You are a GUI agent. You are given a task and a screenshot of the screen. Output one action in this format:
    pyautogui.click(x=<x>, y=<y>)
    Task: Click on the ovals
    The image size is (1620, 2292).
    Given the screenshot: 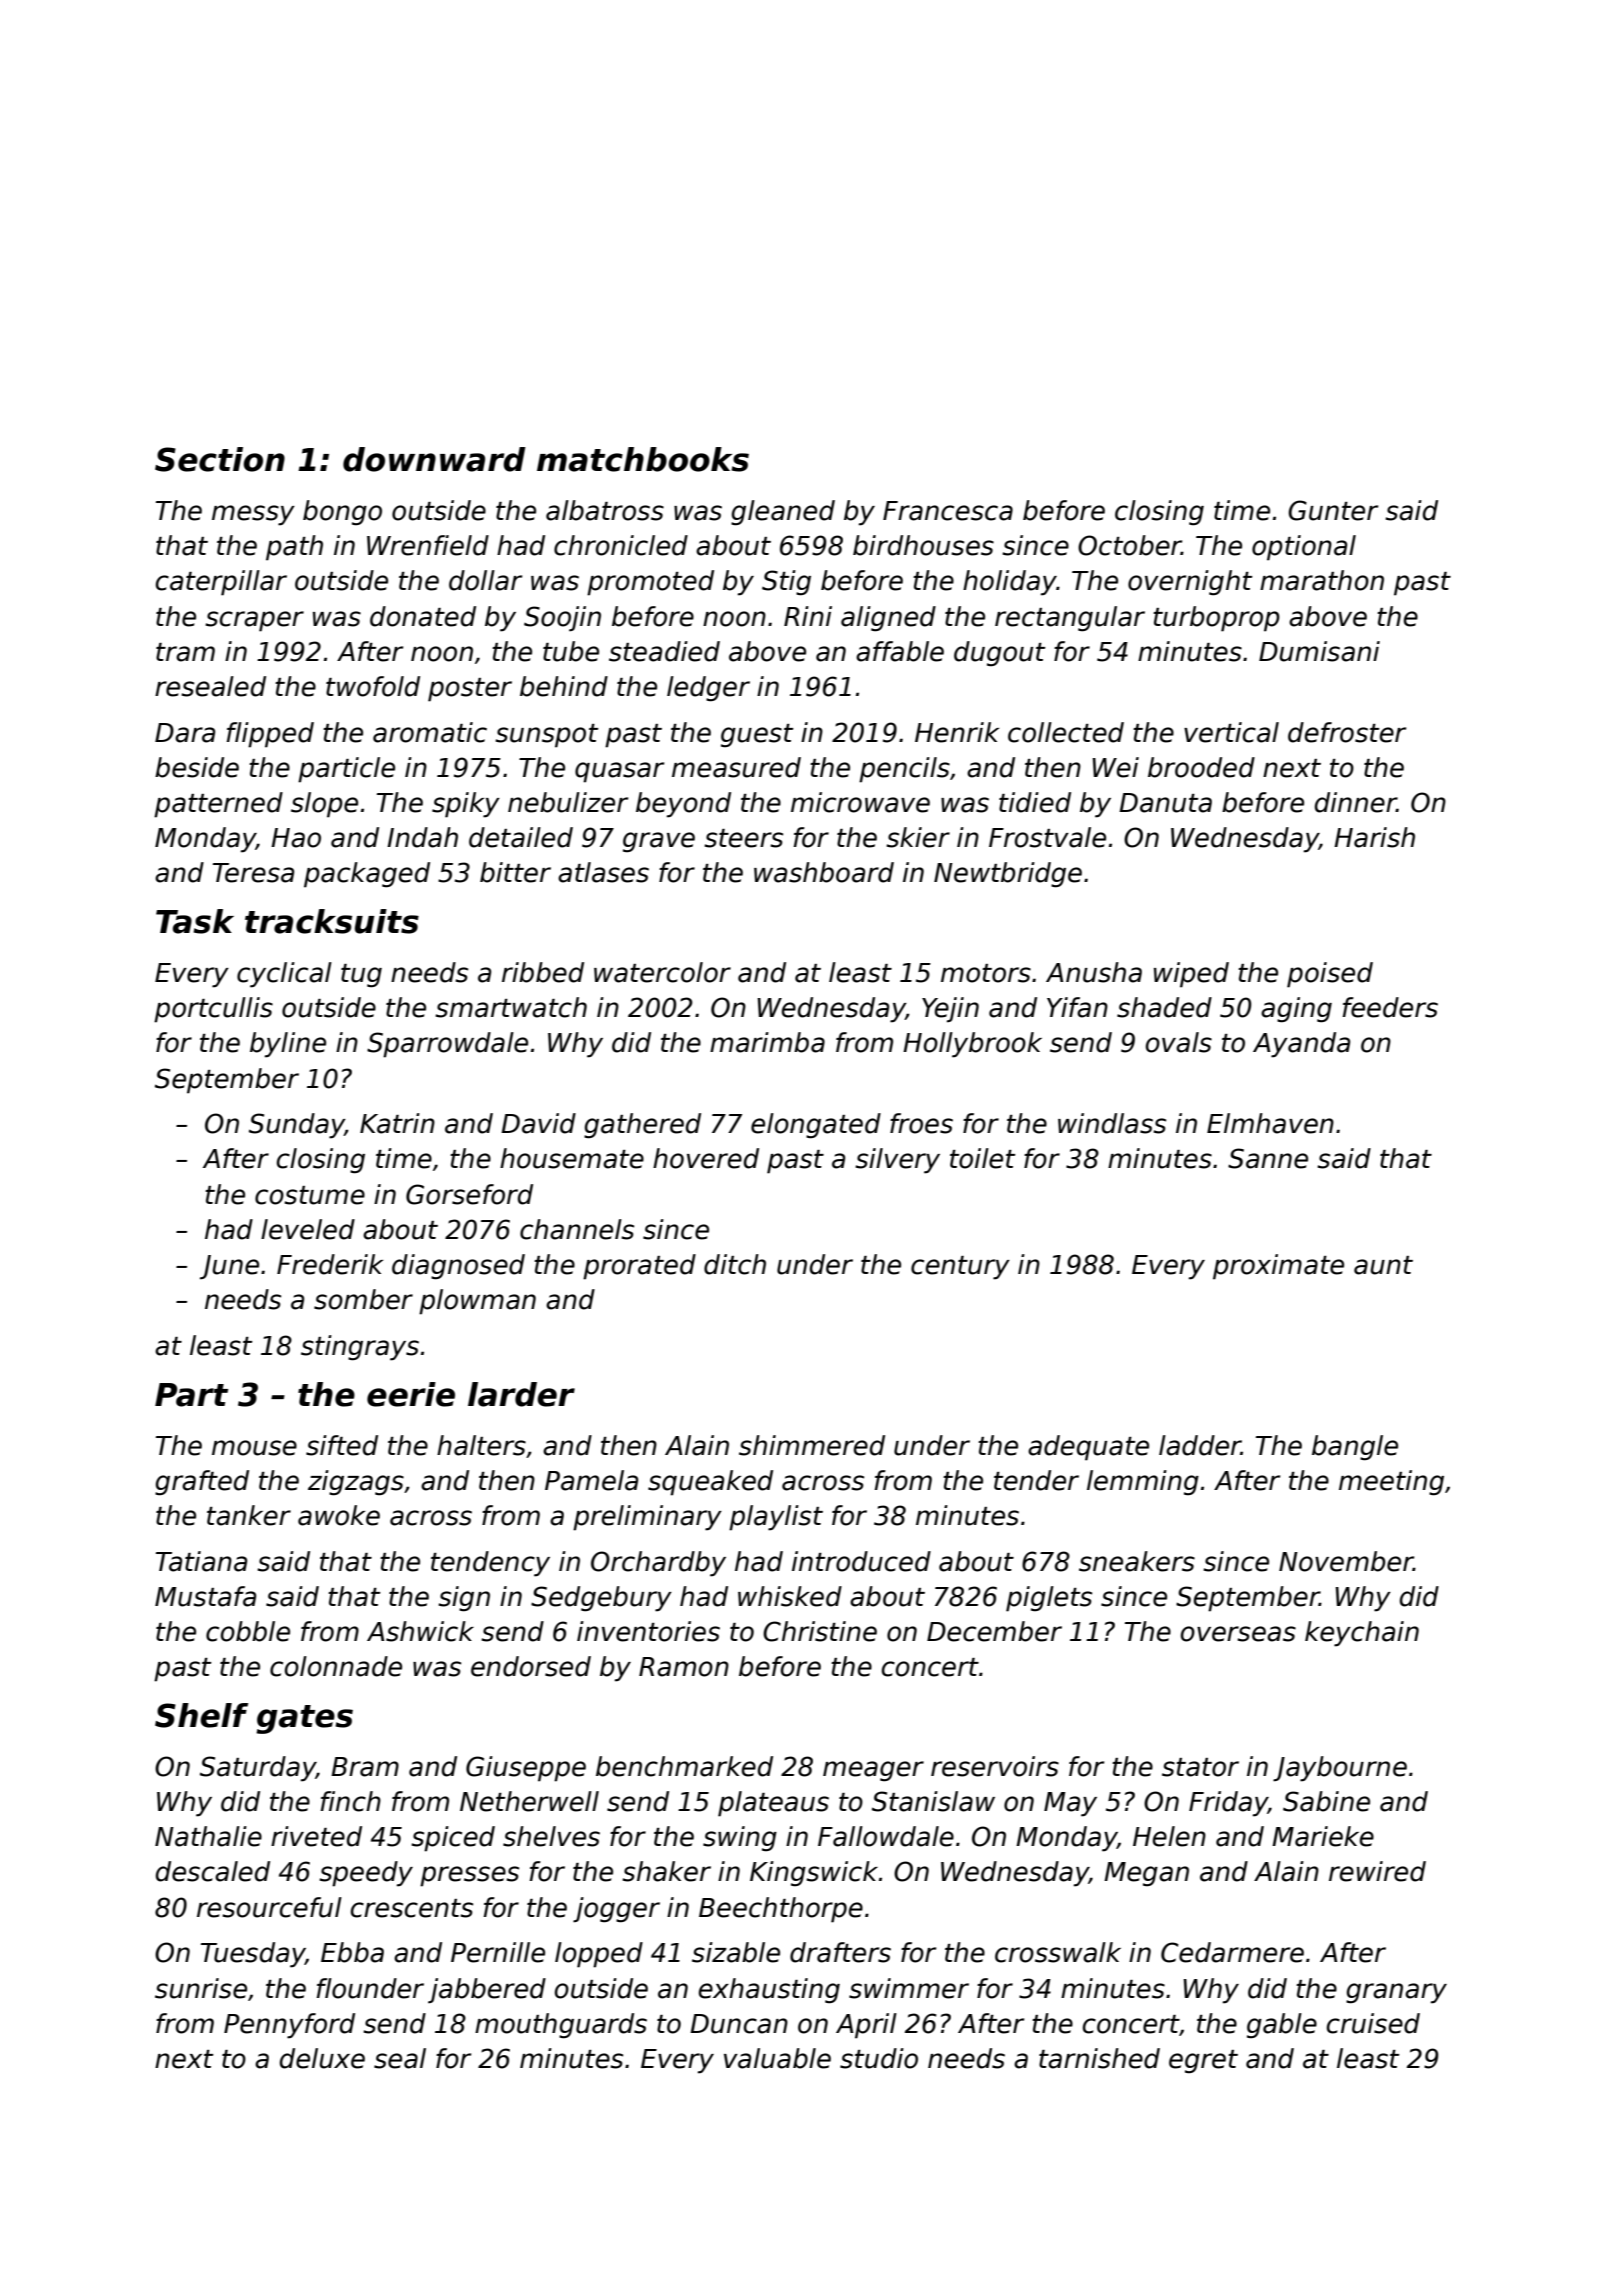 What is the action you would take?
    pyautogui.click(x=1179, y=1042)
